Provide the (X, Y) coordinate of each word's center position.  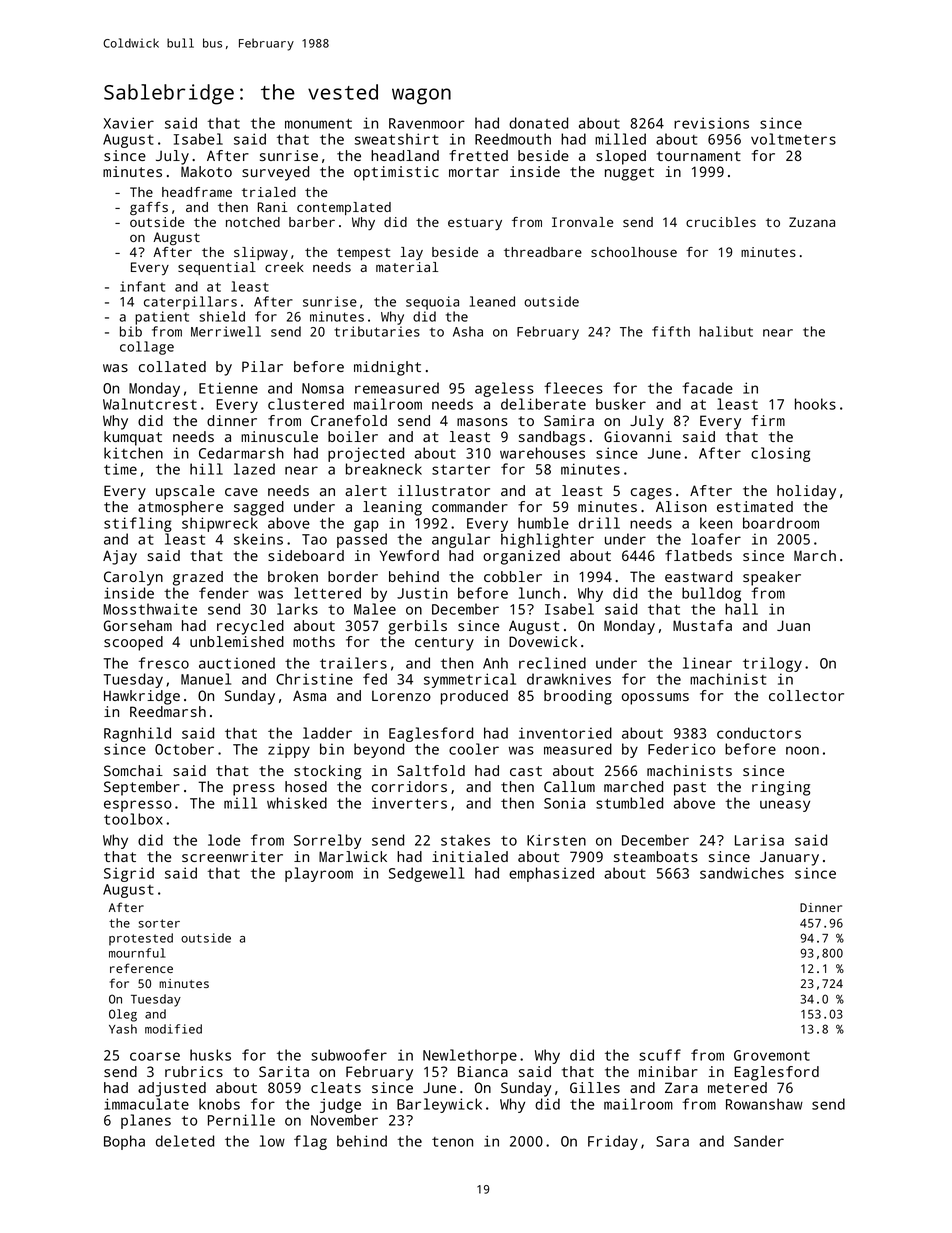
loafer (716, 539)
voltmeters (793, 139)
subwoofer (349, 1055)
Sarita (284, 1071)
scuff (660, 1055)
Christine (314, 679)
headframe (197, 192)
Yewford (409, 555)
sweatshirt (397, 139)
